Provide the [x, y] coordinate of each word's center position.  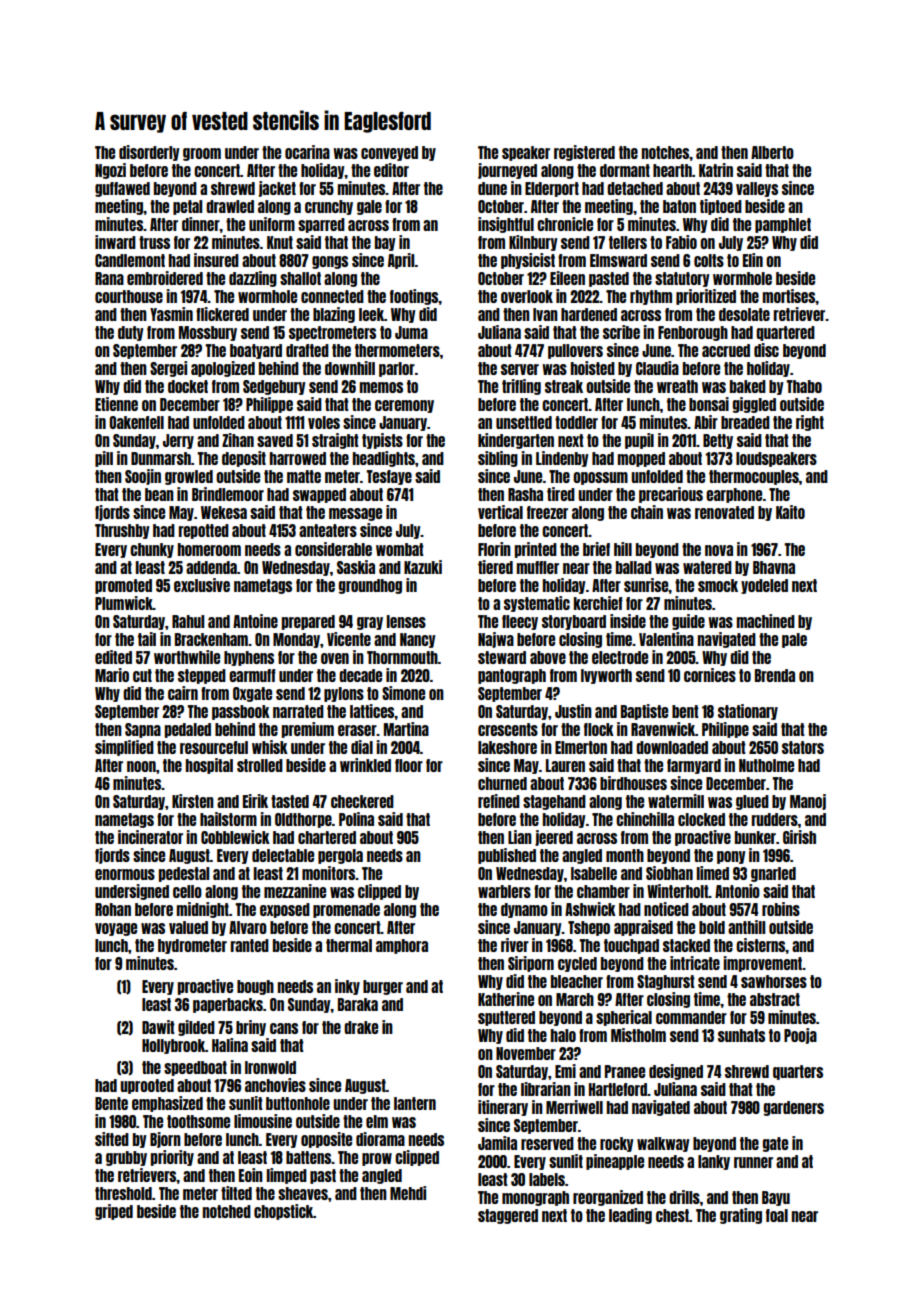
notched [227, 1211]
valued [188, 927]
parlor [397, 369]
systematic [537, 604]
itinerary [503, 1108]
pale [794, 640]
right [810, 423]
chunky [152, 550]
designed [676, 1072]
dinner [201, 224]
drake [361, 1027]
